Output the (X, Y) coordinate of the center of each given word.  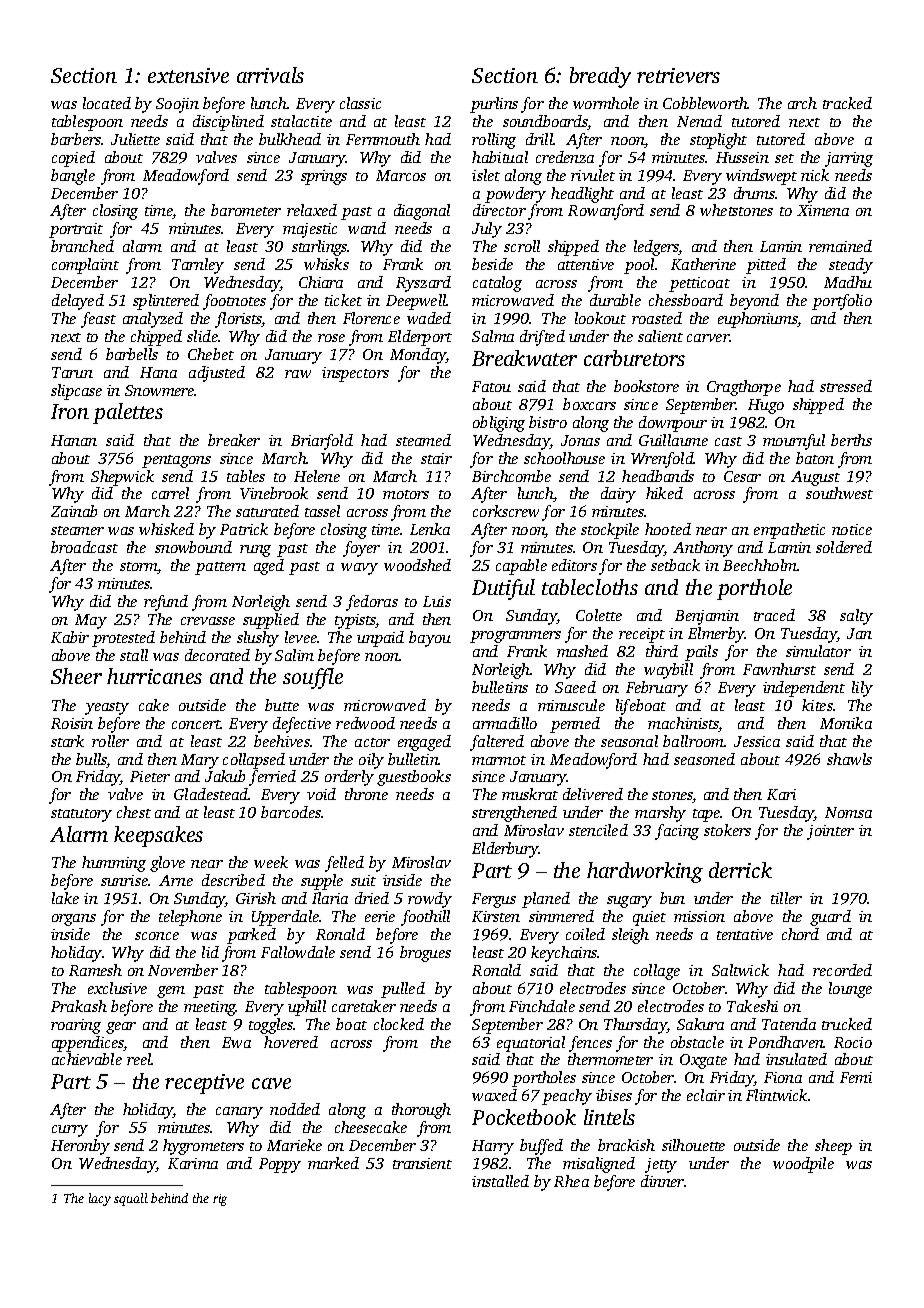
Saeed (575, 687)
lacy (100, 1199)
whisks (326, 264)
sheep (833, 1147)
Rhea (571, 1181)
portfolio (842, 302)
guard (830, 918)
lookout (600, 318)
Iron (70, 411)
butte (282, 705)
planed (546, 900)
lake (65, 898)
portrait (76, 230)
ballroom (693, 741)
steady (851, 266)
